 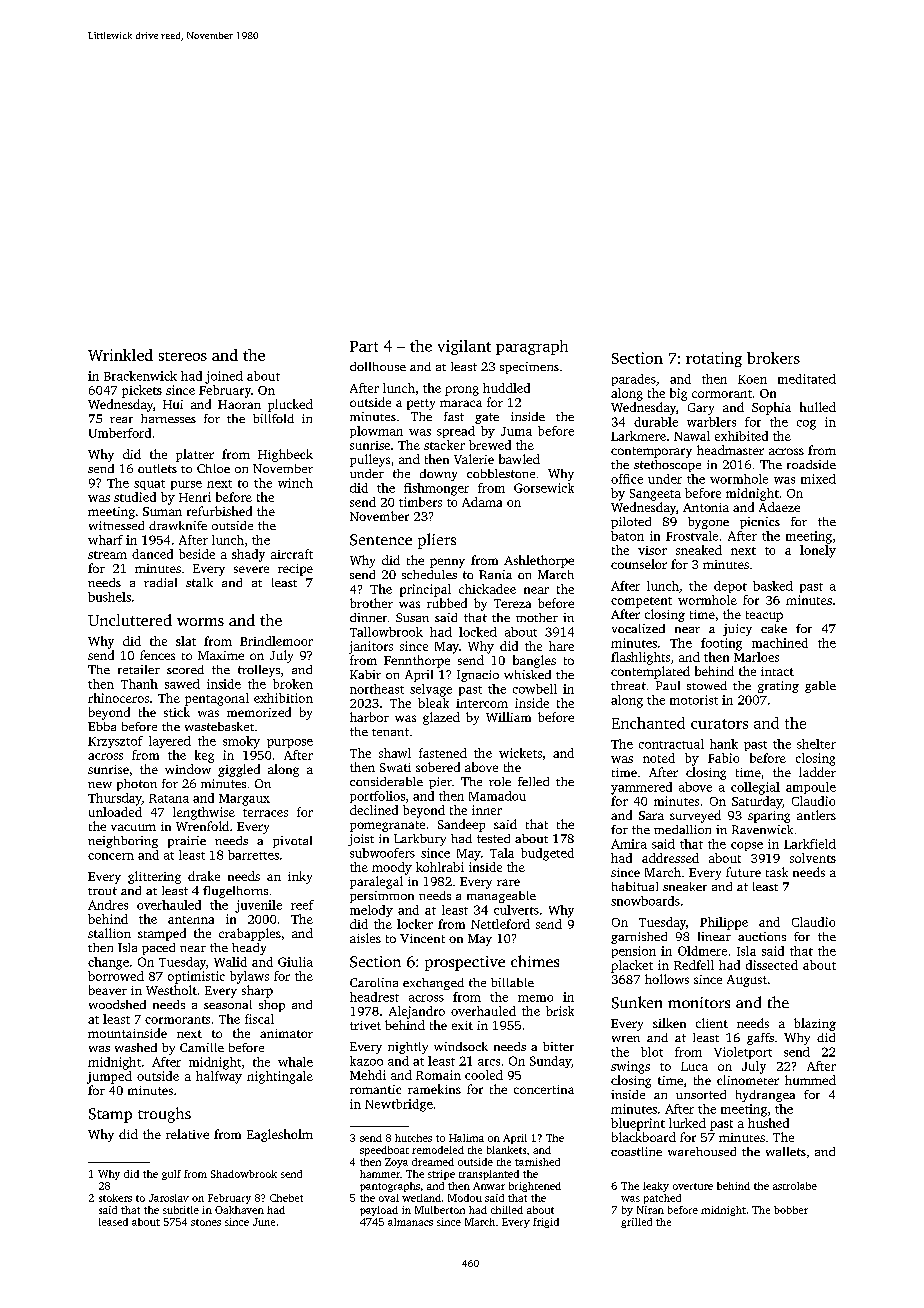 What do you see at coordinates (636, 1223) in the screenshot?
I see `grilled` at bounding box center [636, 1223].
